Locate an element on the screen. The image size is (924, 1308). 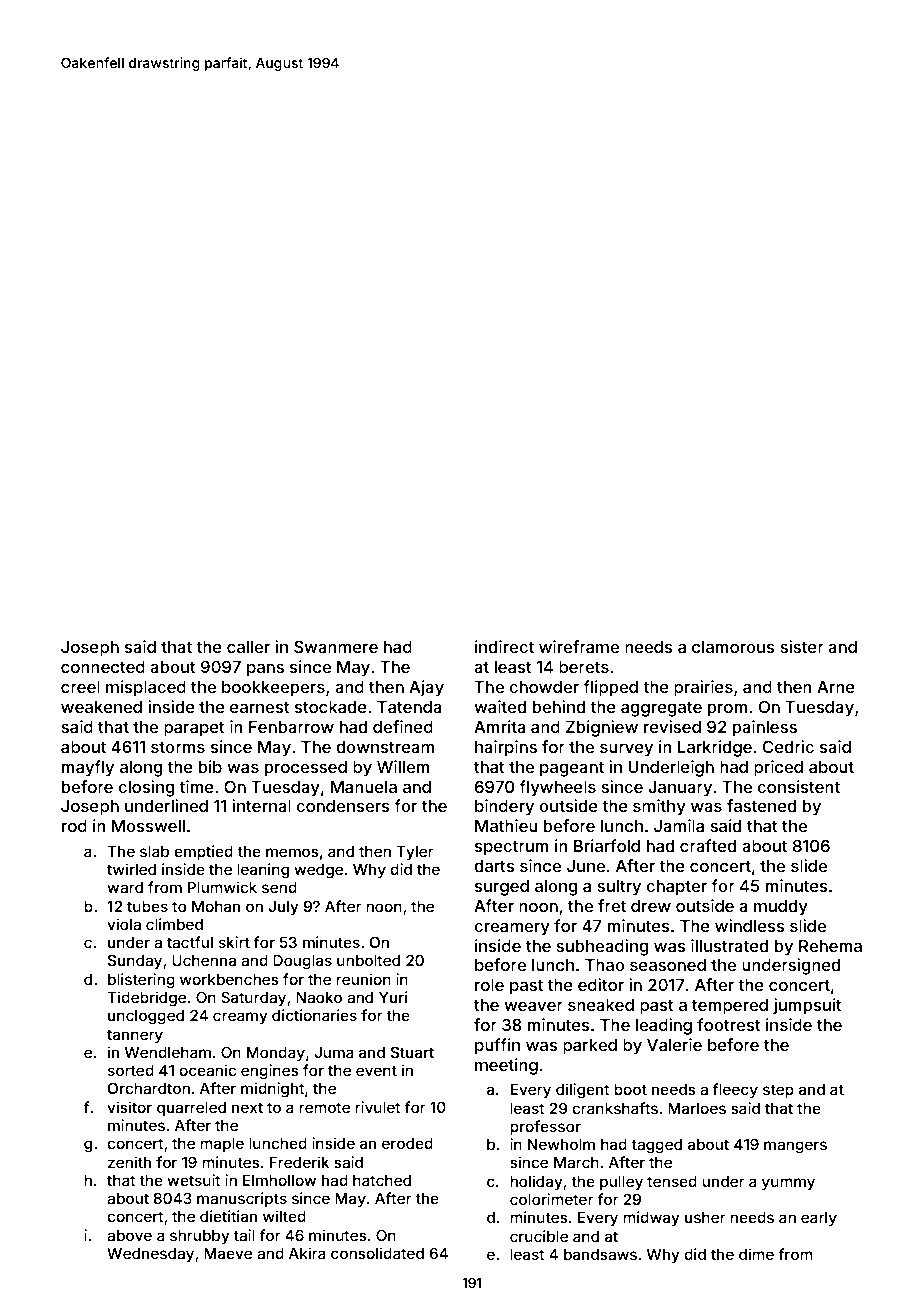
fastened is located at coordinates (761, 805).
